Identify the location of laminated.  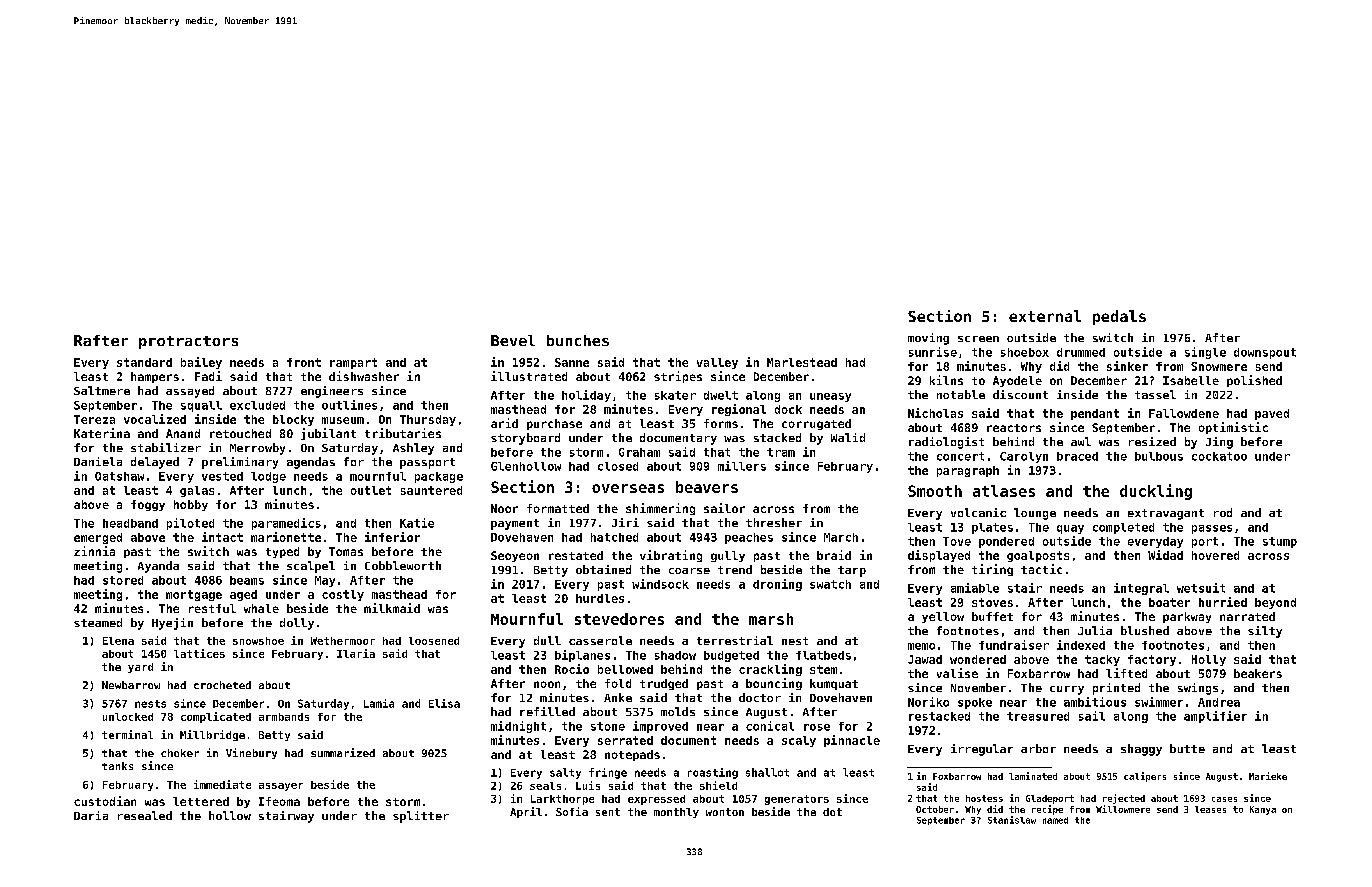
(1033, 776).
